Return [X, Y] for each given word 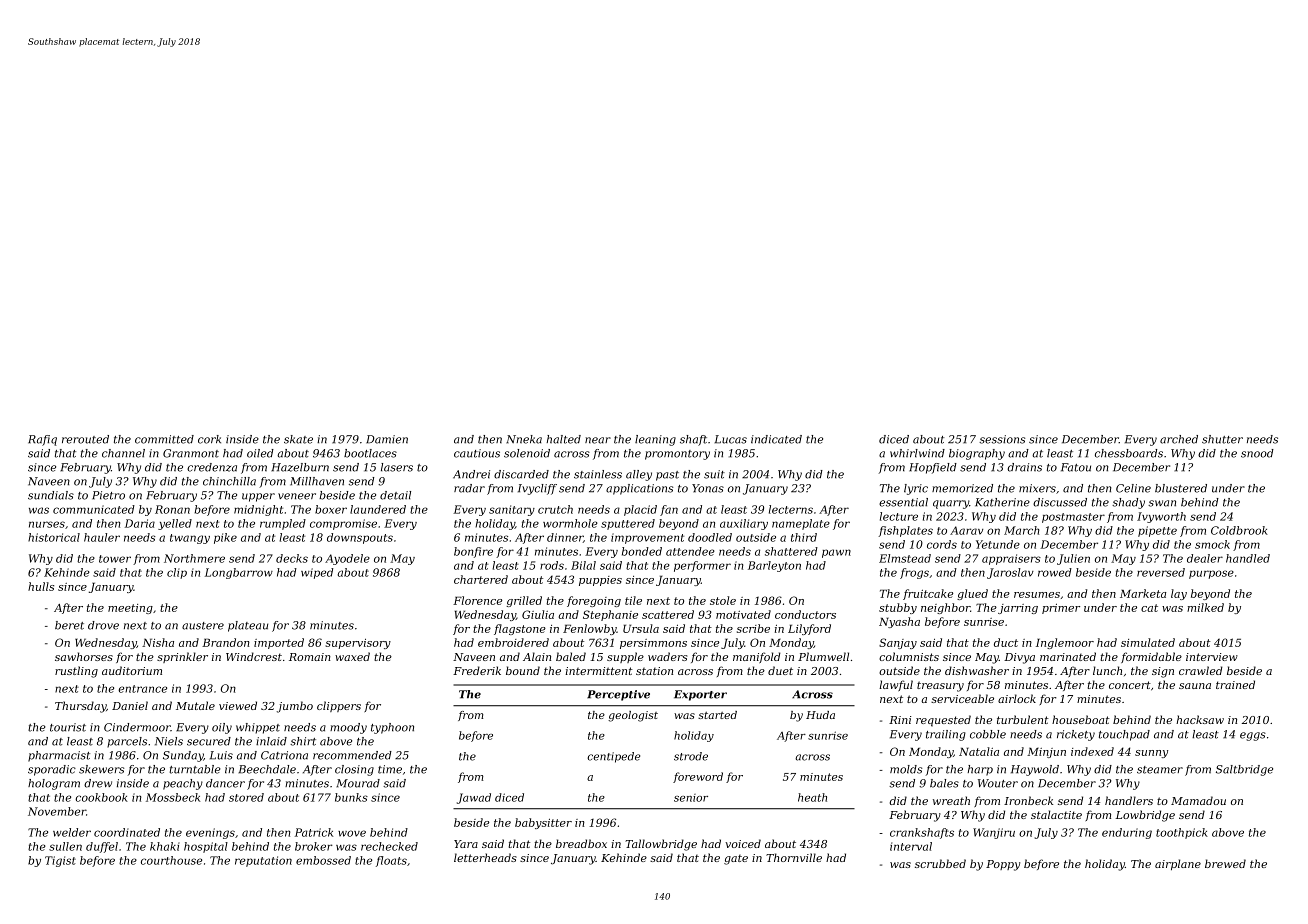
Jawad [474, 798]
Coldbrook [1239, 530]
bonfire [473, 552]
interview [1212, 657]
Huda [820, 715]
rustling [76, 672]
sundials [51, 495]
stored [246, 797]
